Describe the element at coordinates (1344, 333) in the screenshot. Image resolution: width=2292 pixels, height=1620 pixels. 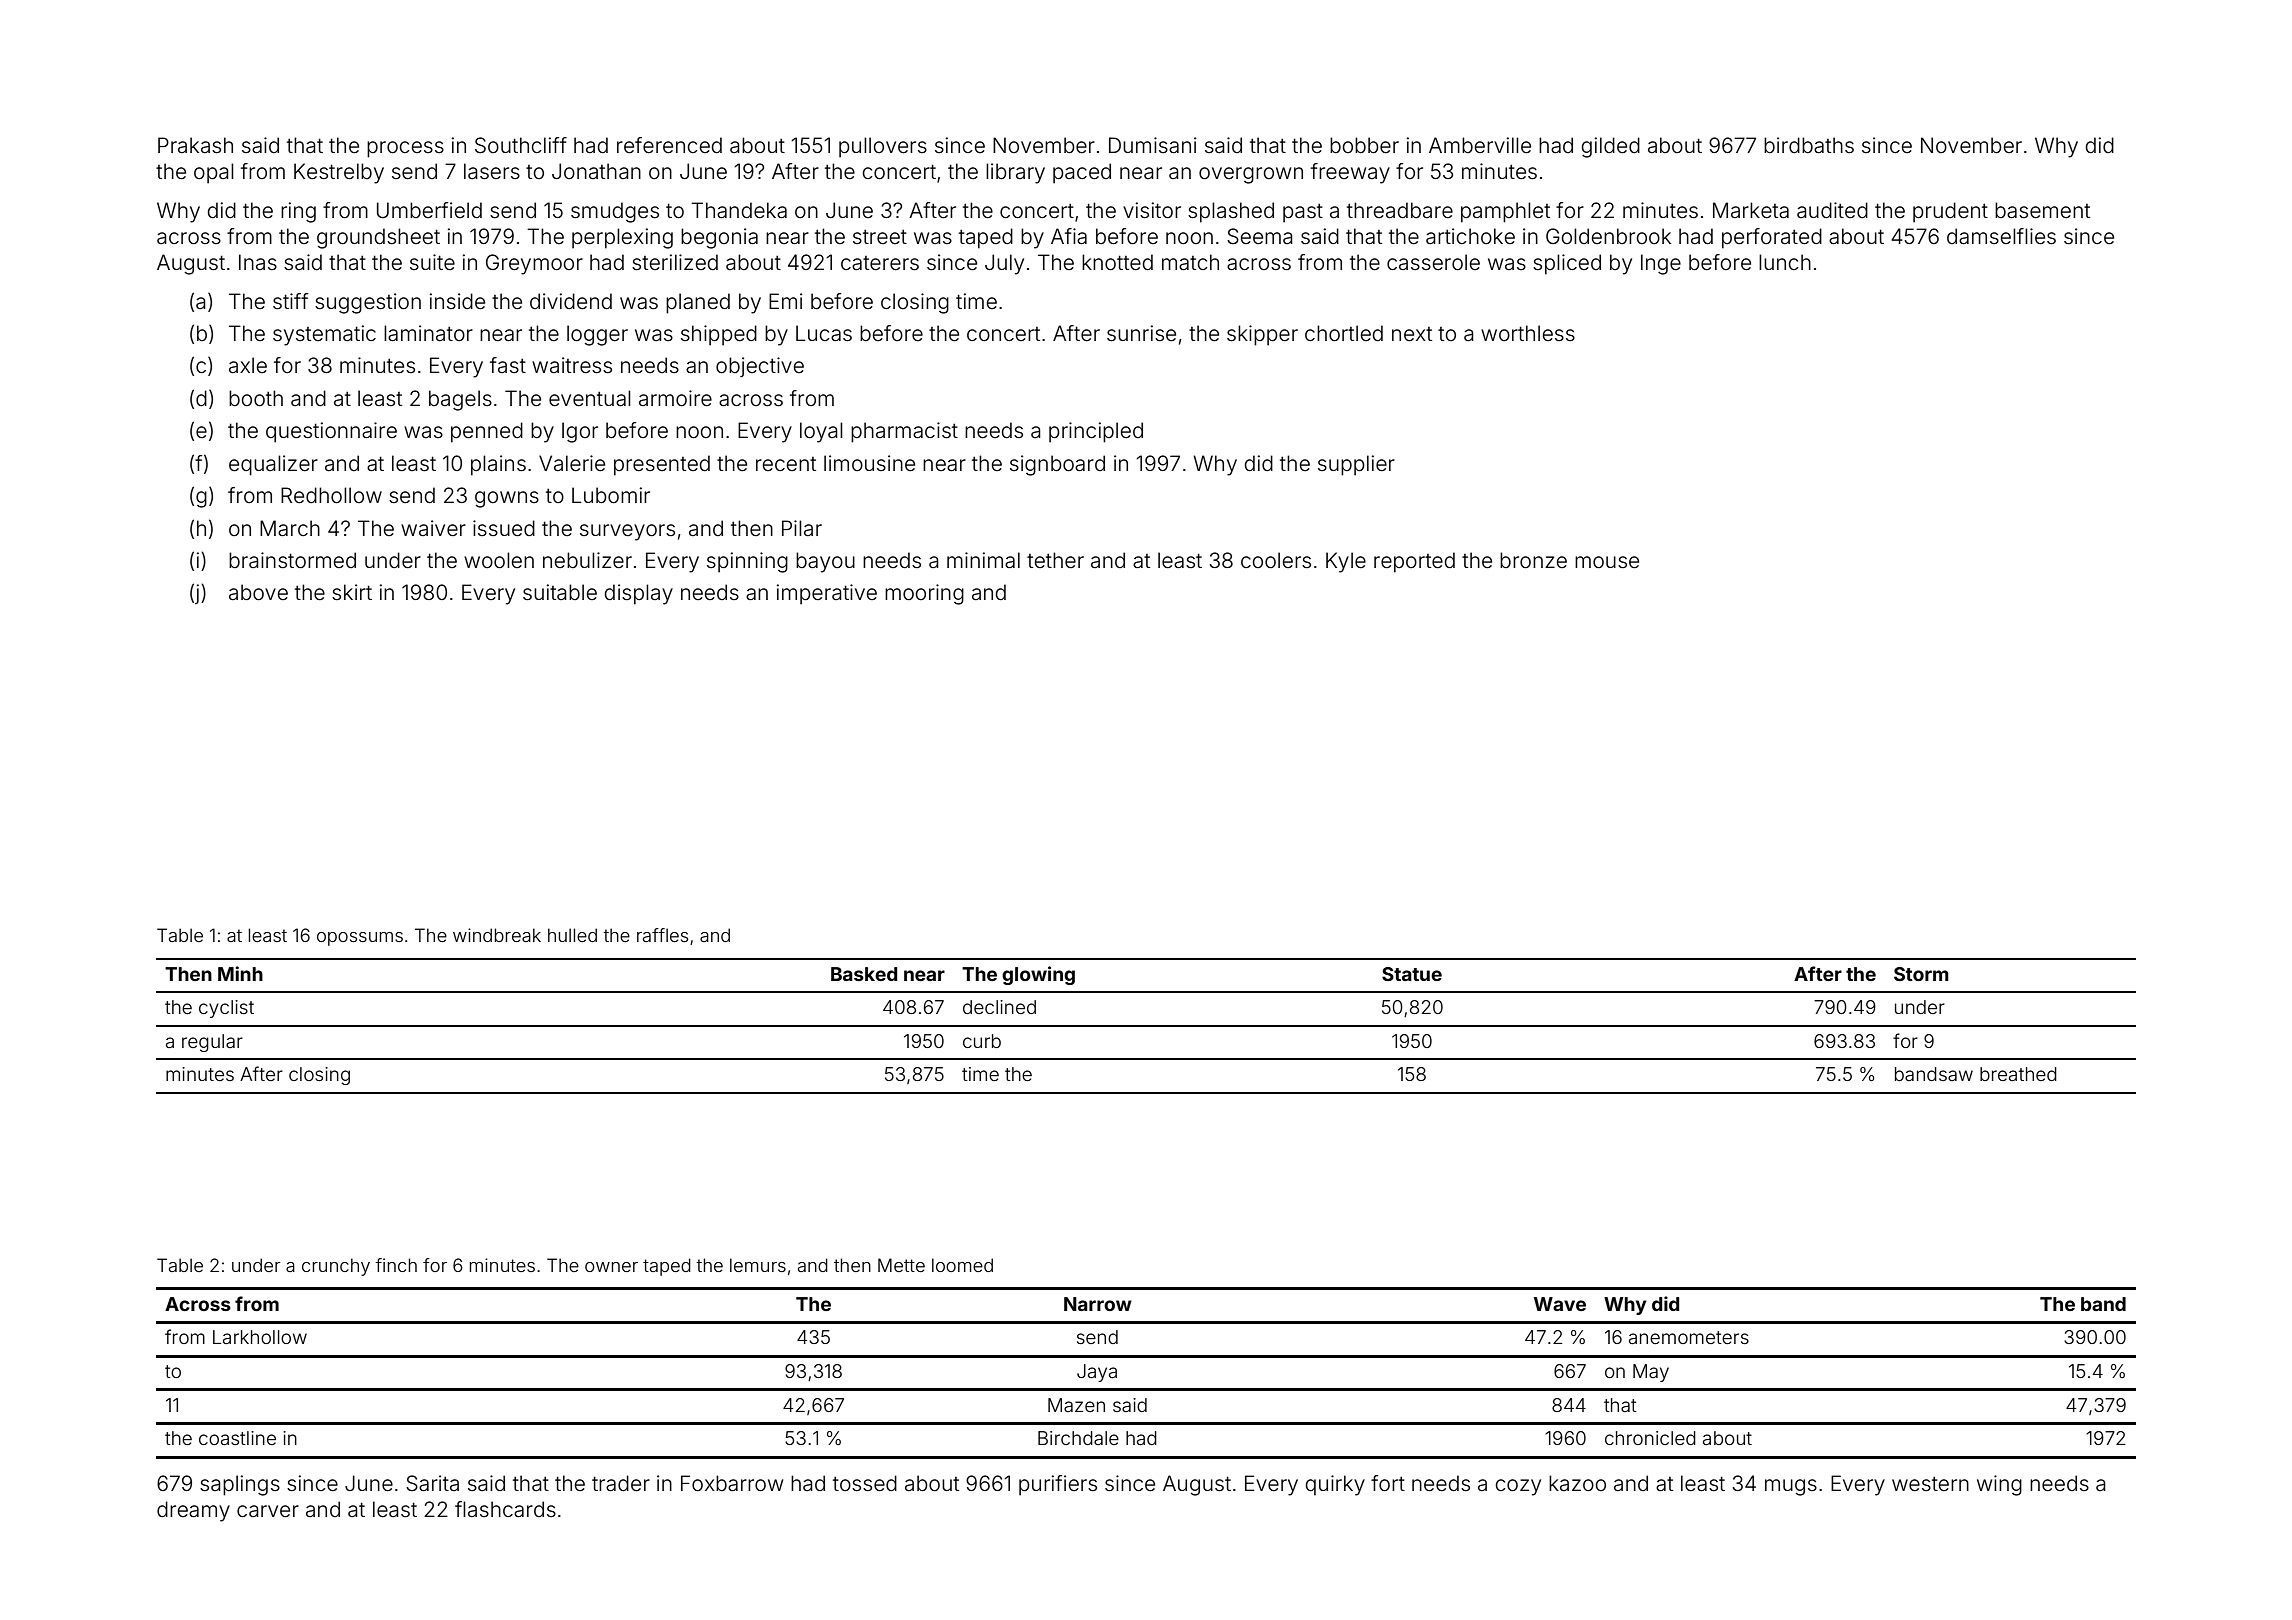
I see `chortled` at that location.
